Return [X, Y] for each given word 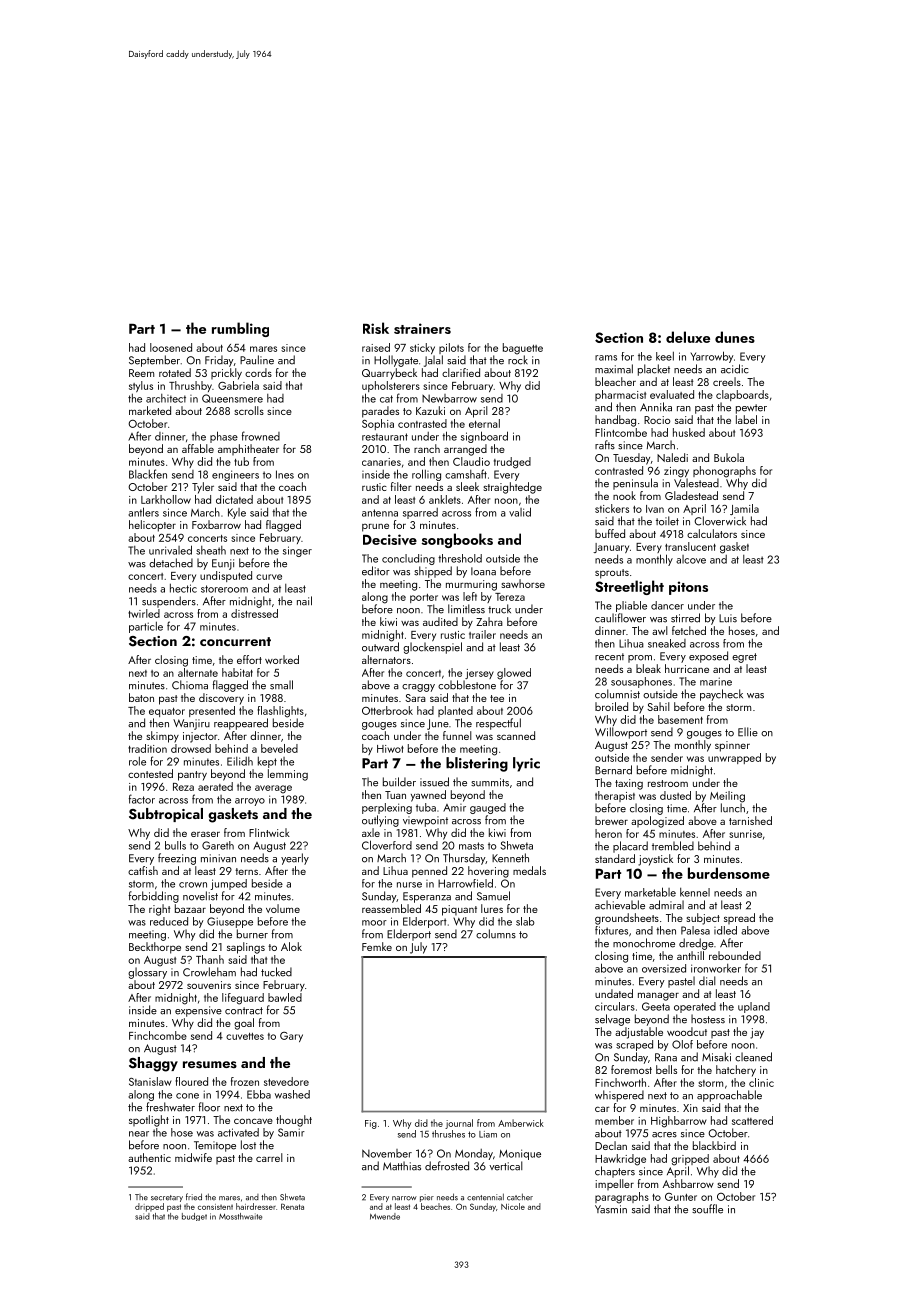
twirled [144, 613]
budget [194, 1217]
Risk [376, 328]
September [154, 361]
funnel [457, 735]
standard [615, 858]
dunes [735, 337]
